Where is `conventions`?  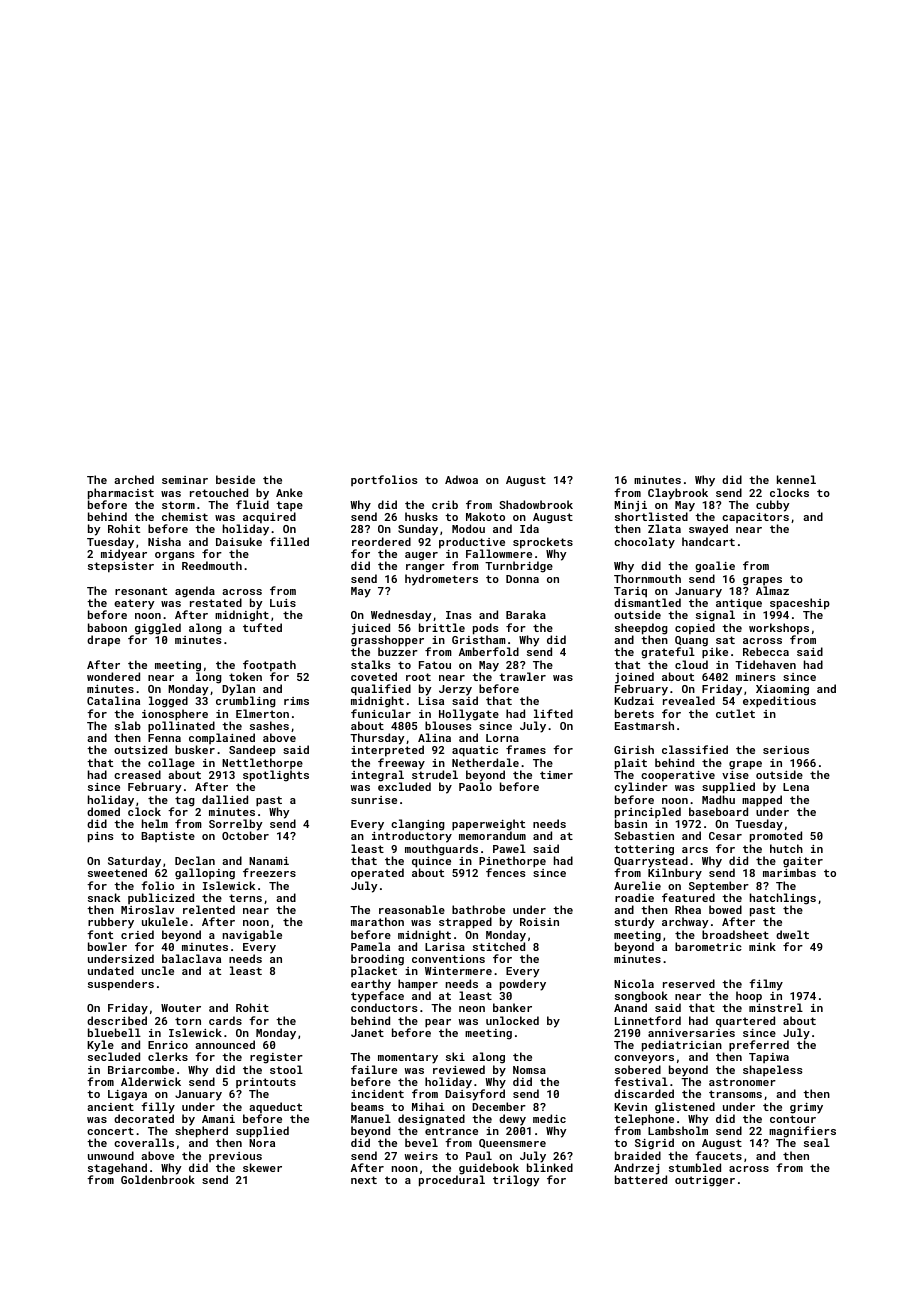 conventions is located at coordinates (448, 959).
